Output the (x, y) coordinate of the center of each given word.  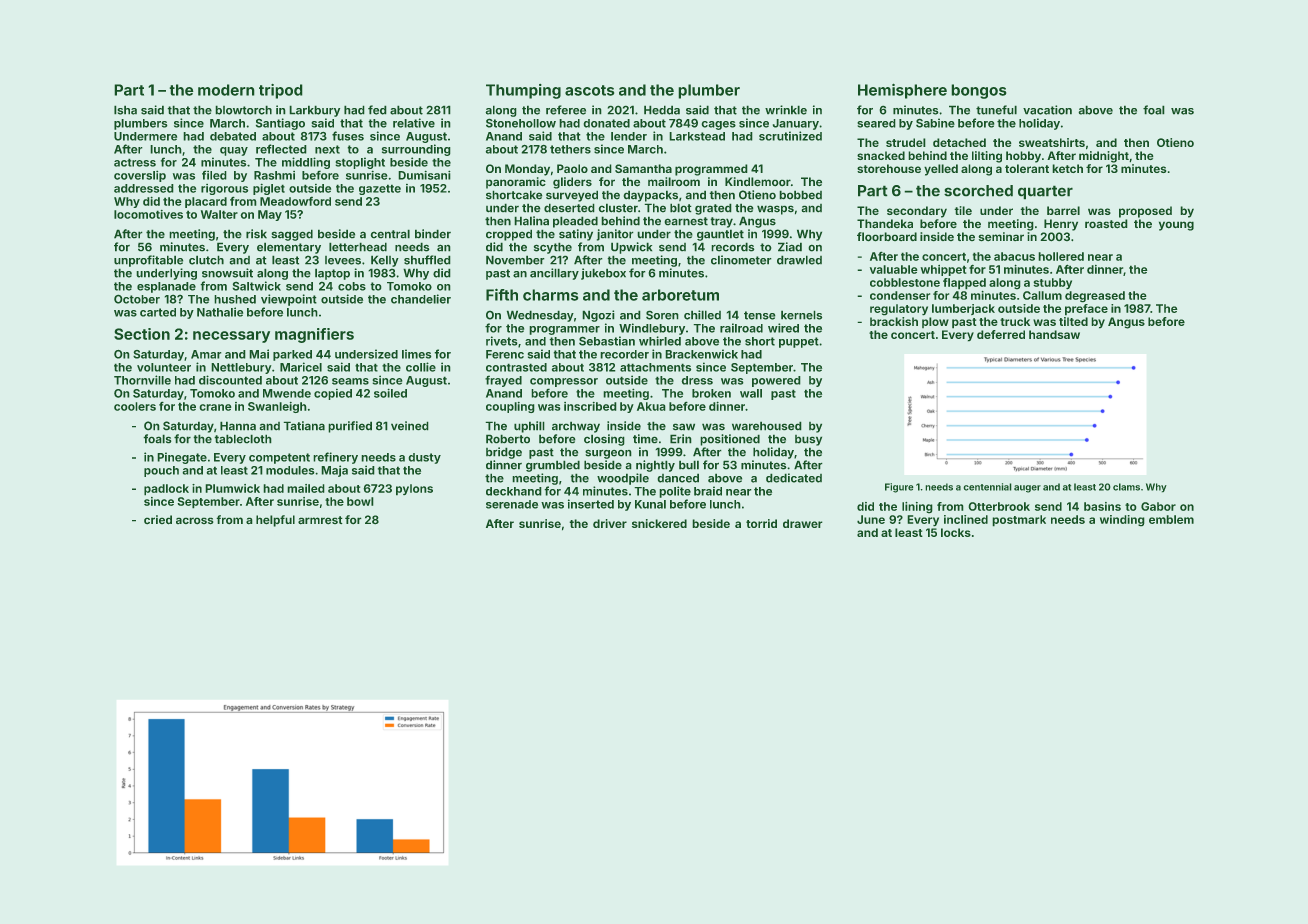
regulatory (899, 309)
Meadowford (295, 201)
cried (158, 519)
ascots (589, 90)
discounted (230, 380)
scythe (553, 248)
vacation (1047, 110)
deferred (1001, 334)
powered (776, 381)
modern (226, 90)
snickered (659, 523)
